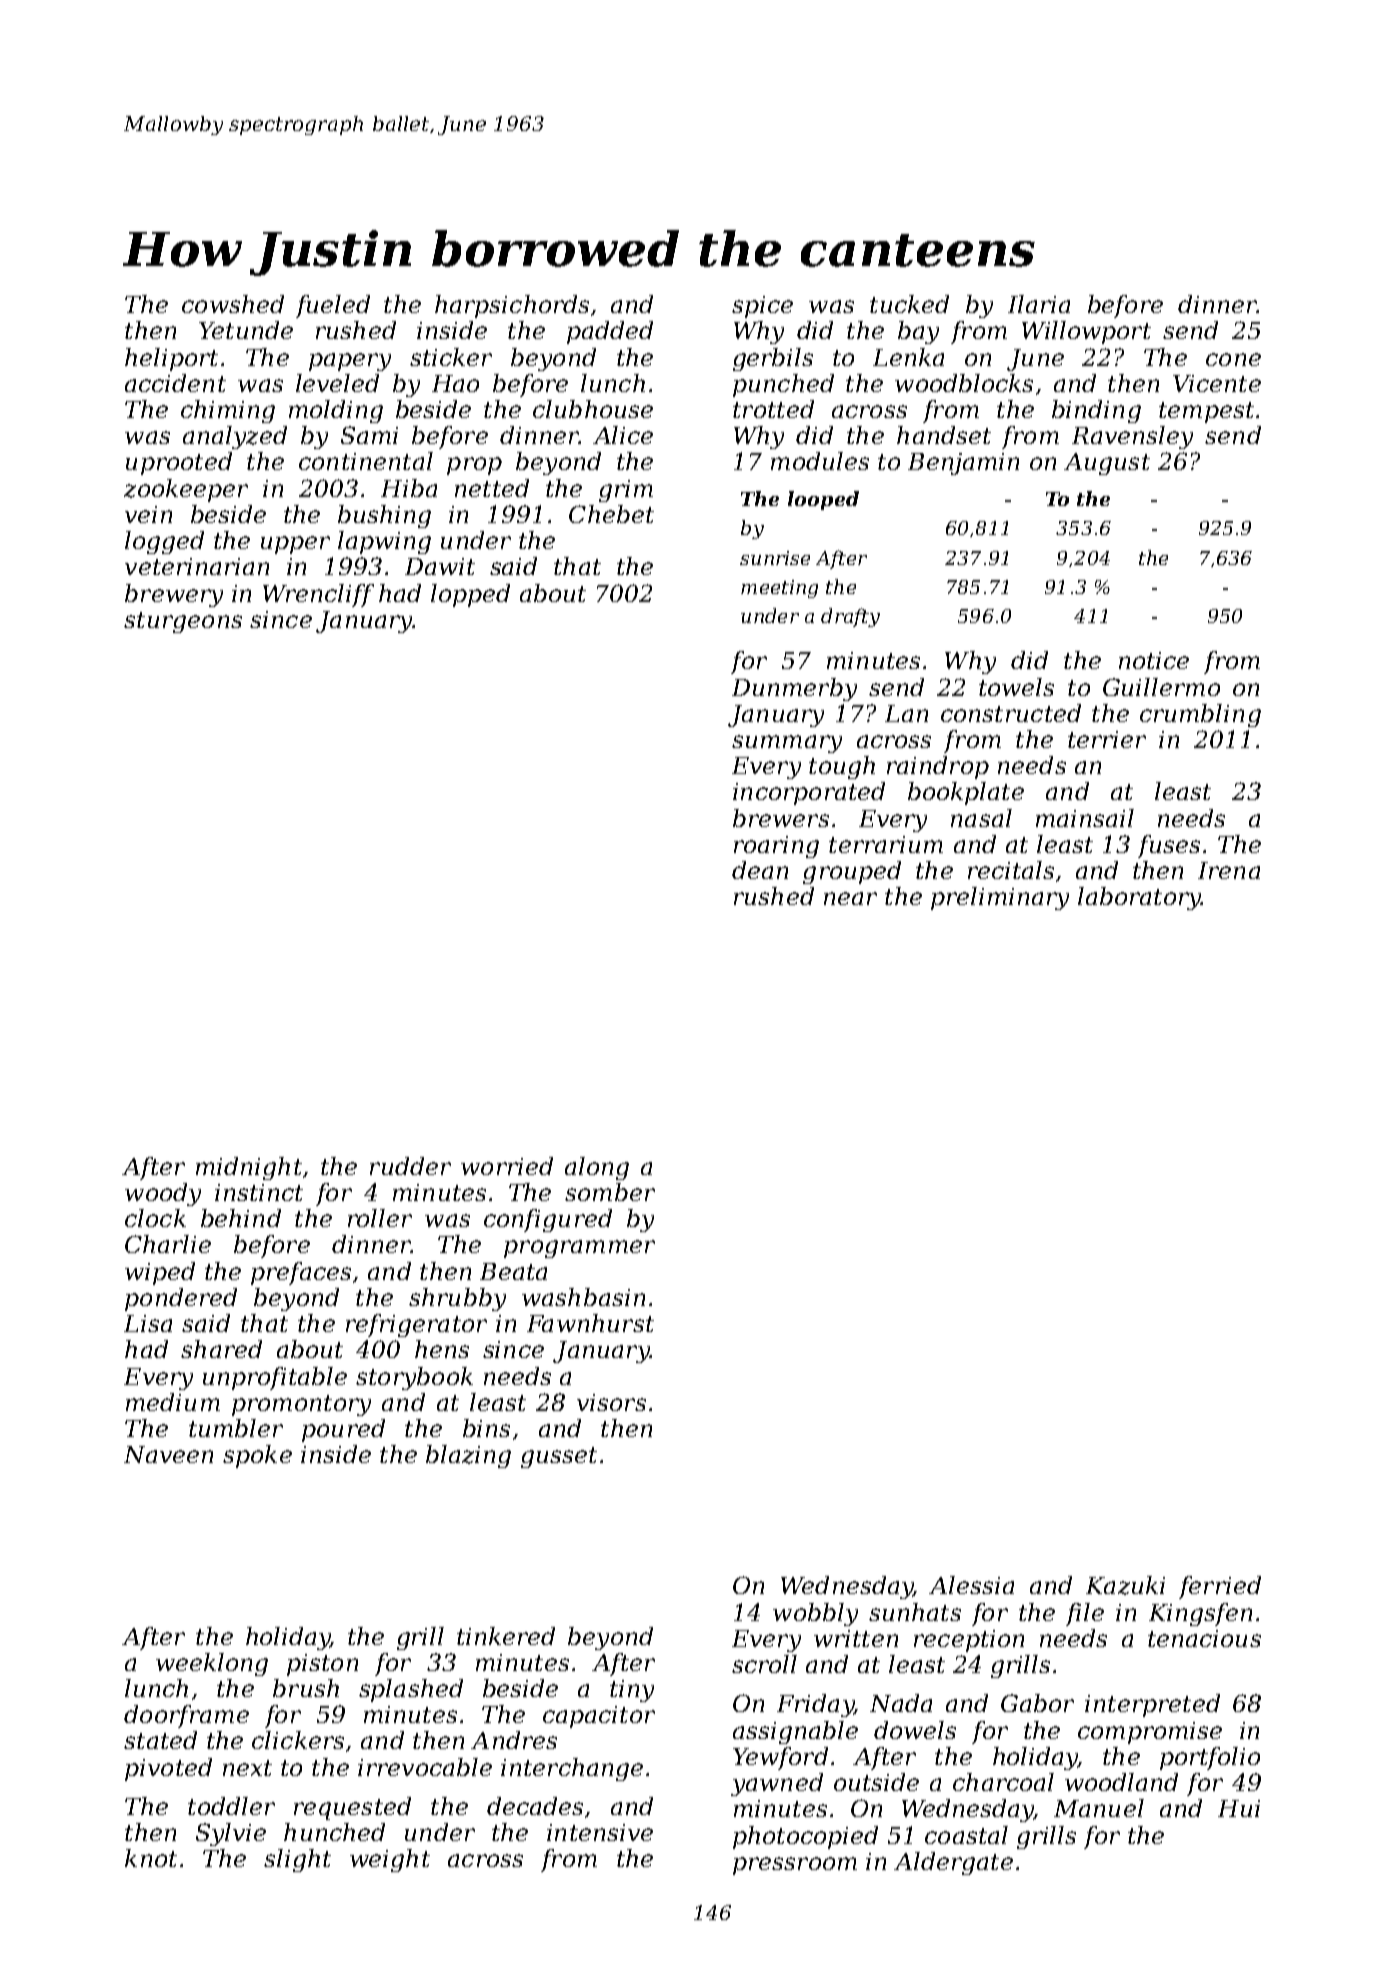 This page has height=1969, width=1386. I want to click on pressroom, so click(795, 1866).
